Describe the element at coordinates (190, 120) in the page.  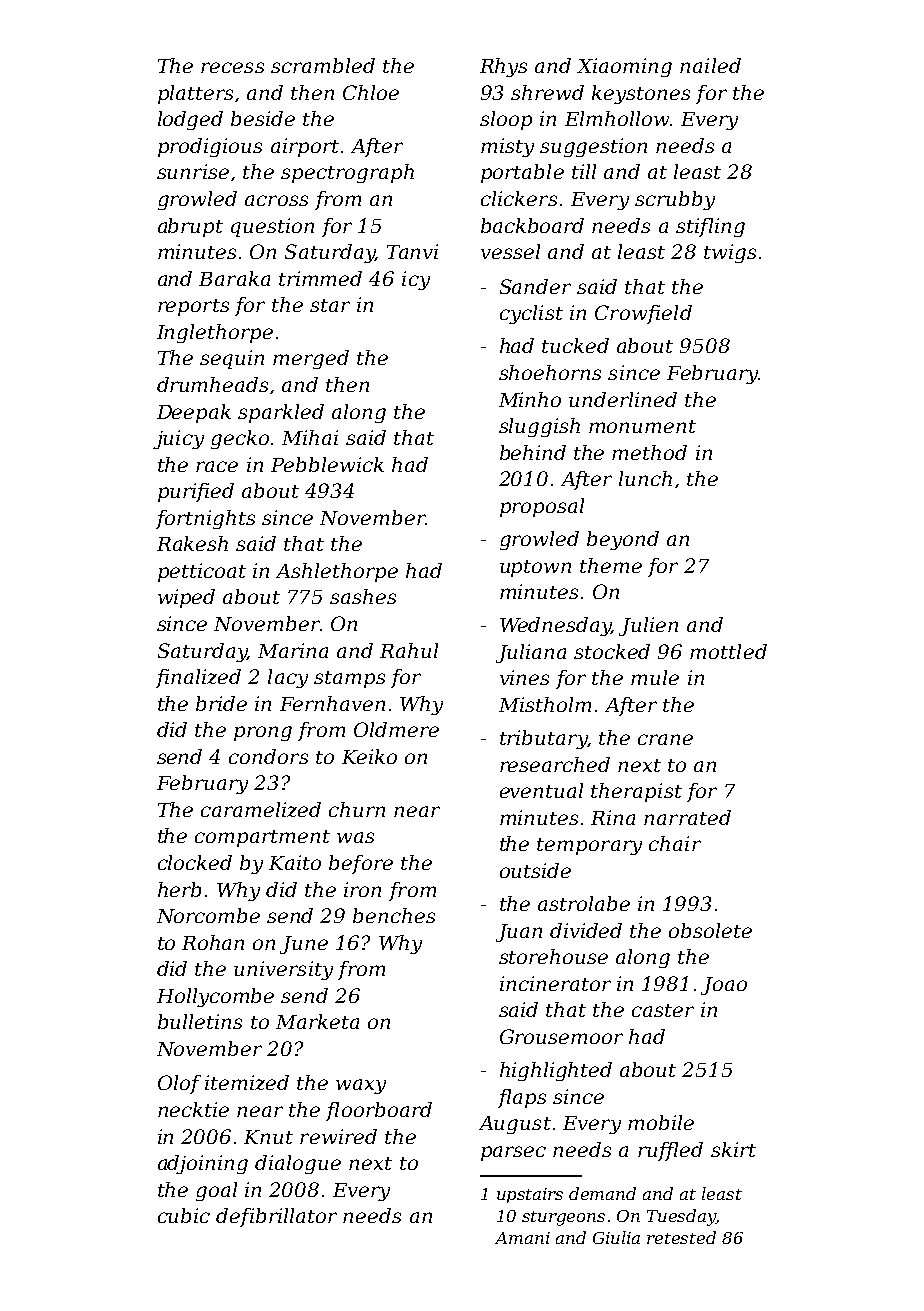
I see `lodged` at that location.
